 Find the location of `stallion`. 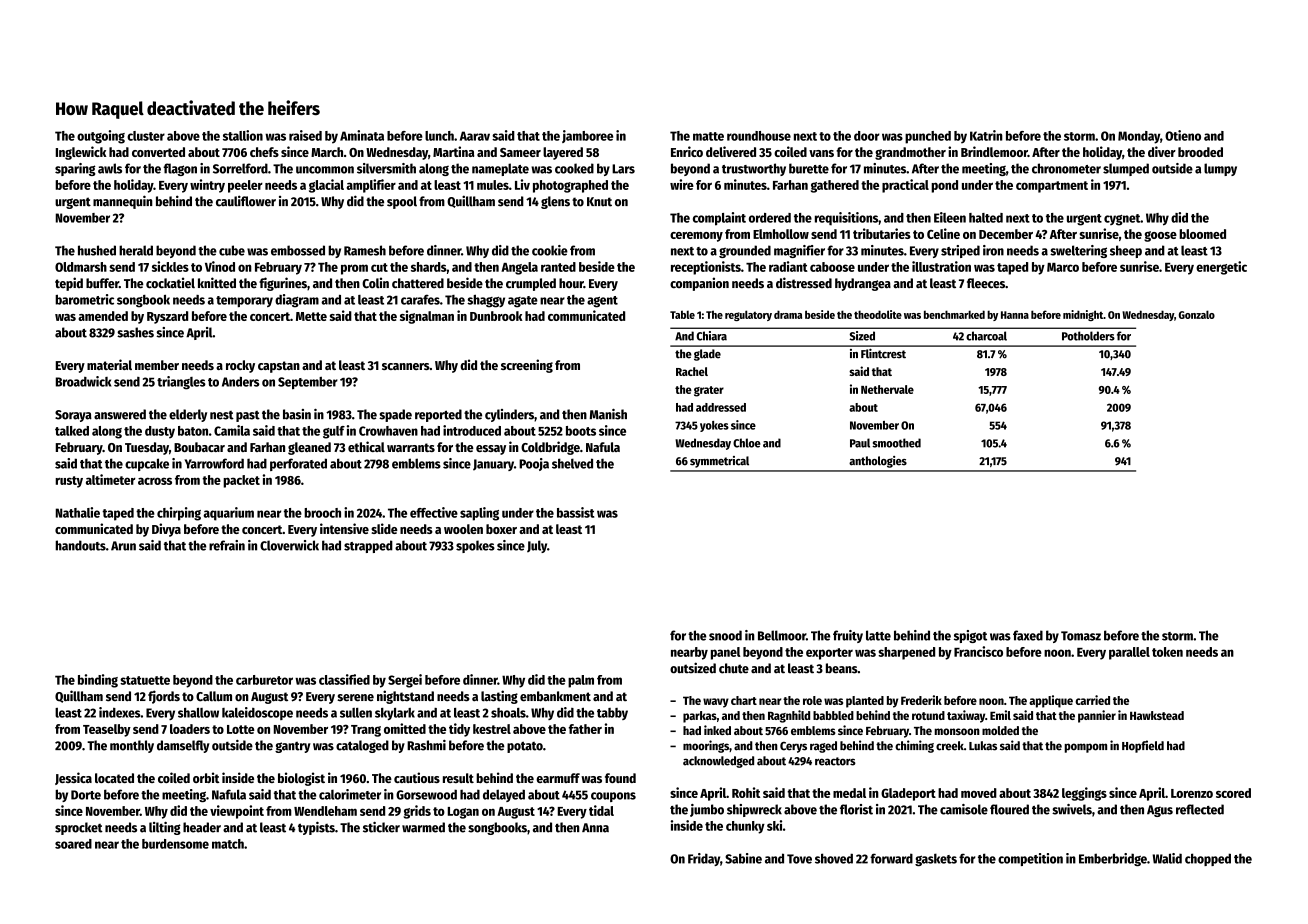

stallion is located at coordinates (243, 135).
